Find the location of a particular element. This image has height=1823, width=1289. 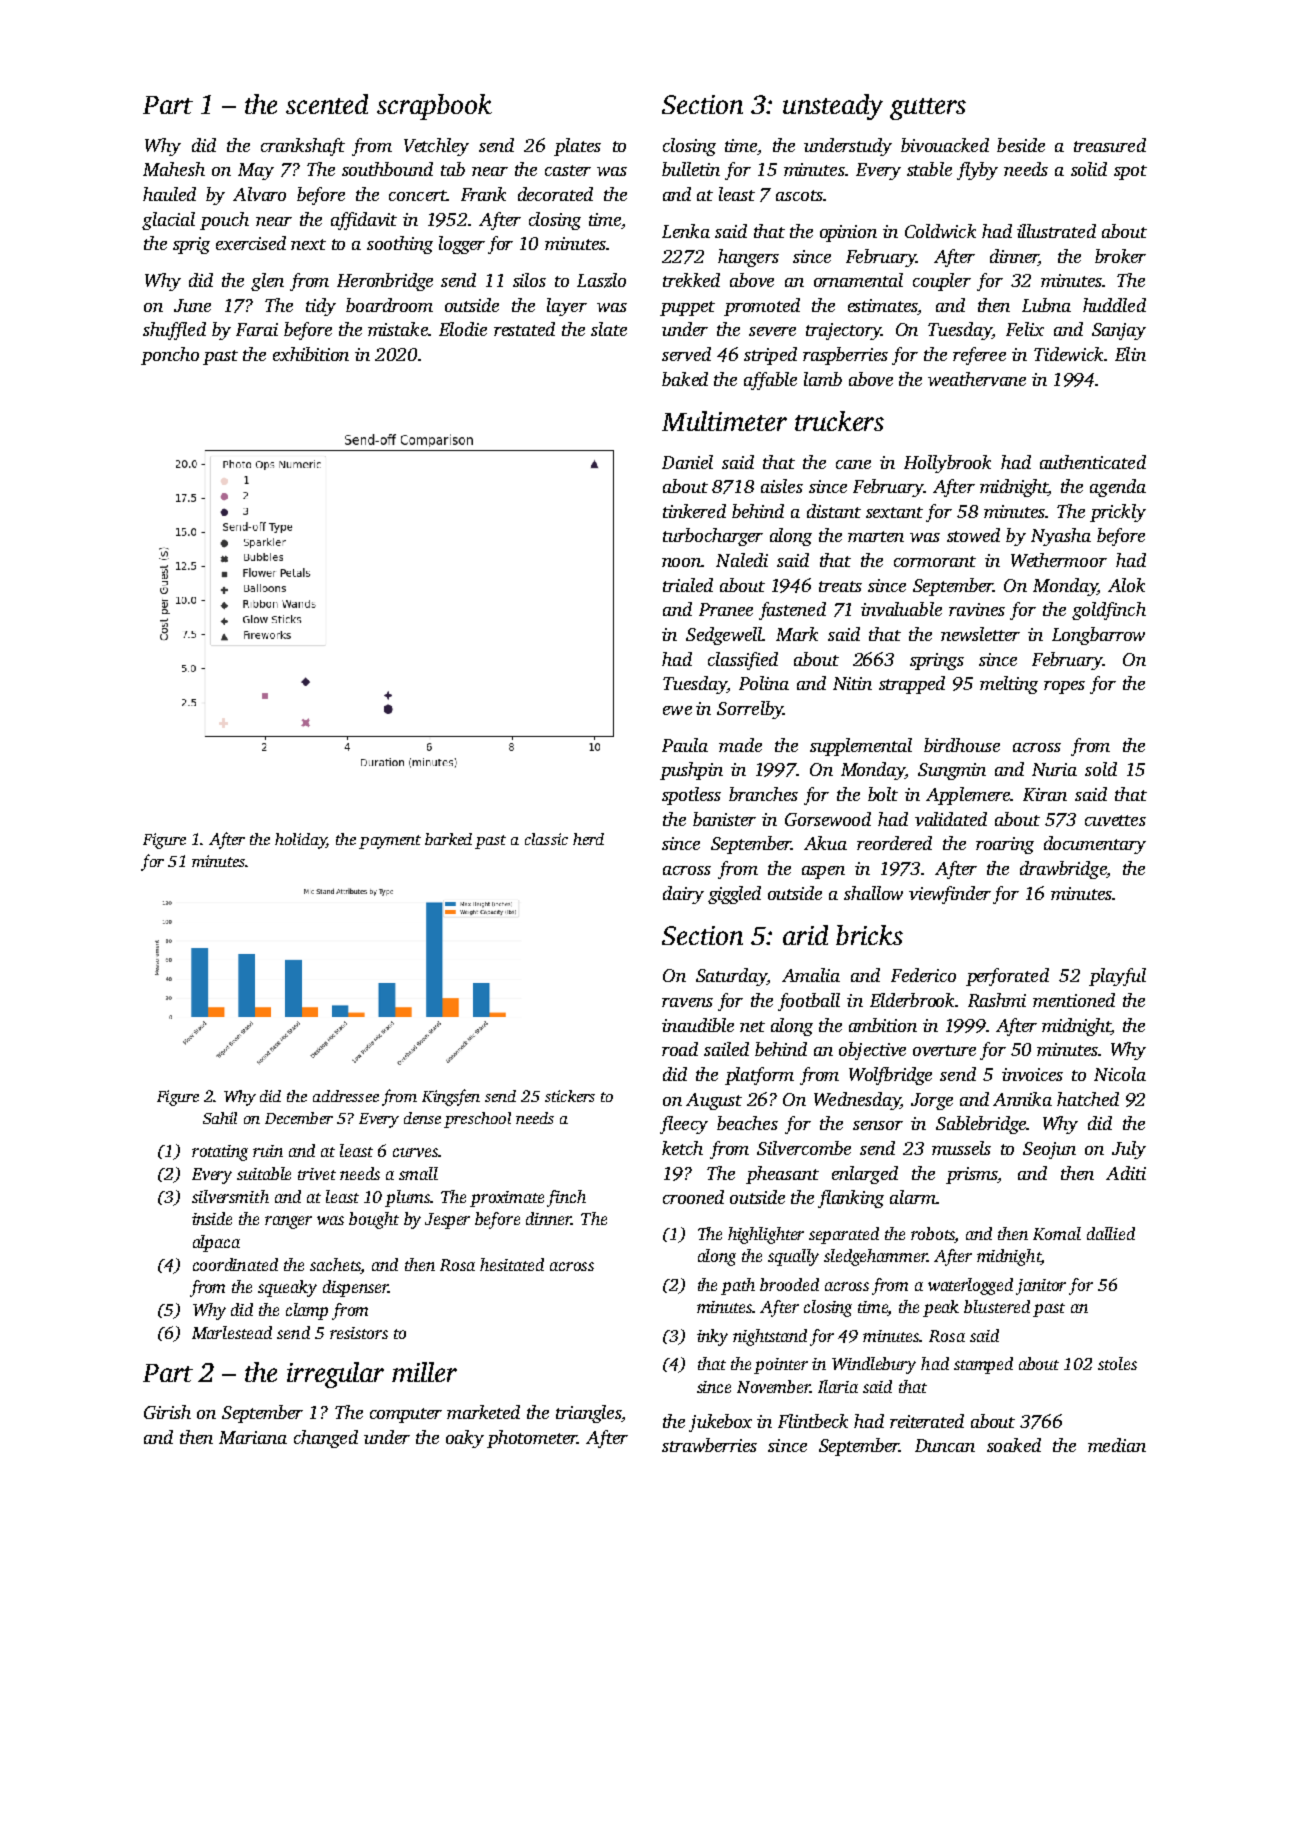

miller is located at coordinates (424, 1372).
